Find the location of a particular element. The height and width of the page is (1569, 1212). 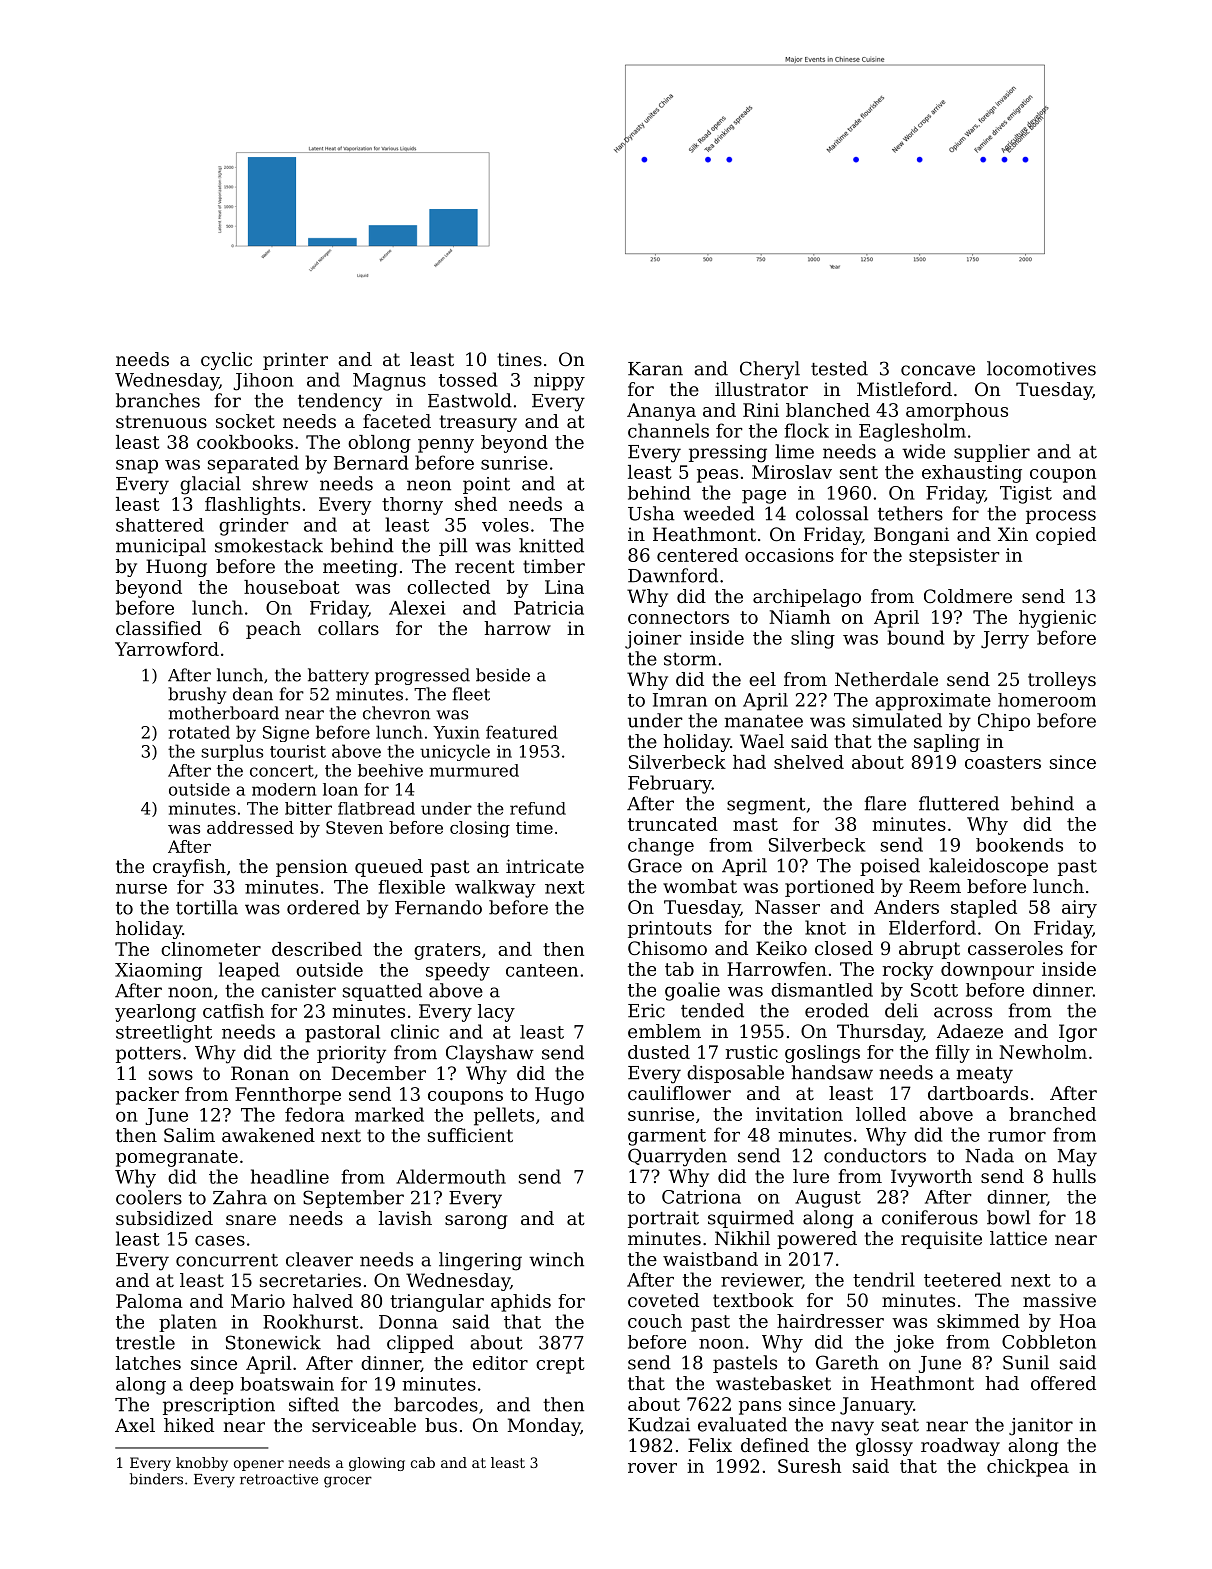

binders is located at coordinates (156, 1479).
